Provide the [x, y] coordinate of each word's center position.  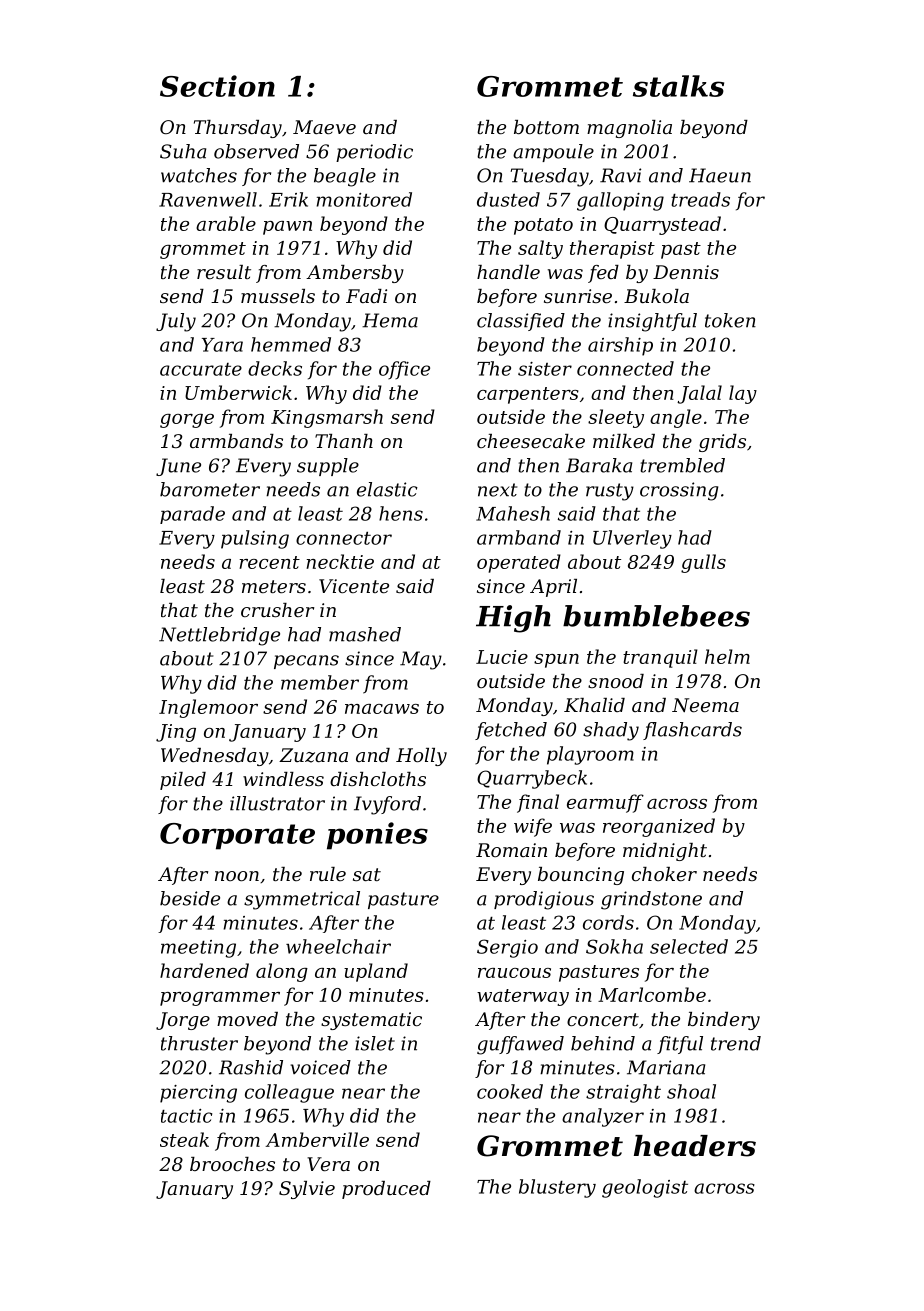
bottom [546, 127]
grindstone [651, 900]
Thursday [238, 129]
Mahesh [513, 513]
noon [237, 876]
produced [386, 1190]
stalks [678, 86]
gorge [187, 421]
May [421, 660]
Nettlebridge [219, 636]
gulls [703, 563]
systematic [371, 1021]
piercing [198, 1094]
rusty [610, 492]
